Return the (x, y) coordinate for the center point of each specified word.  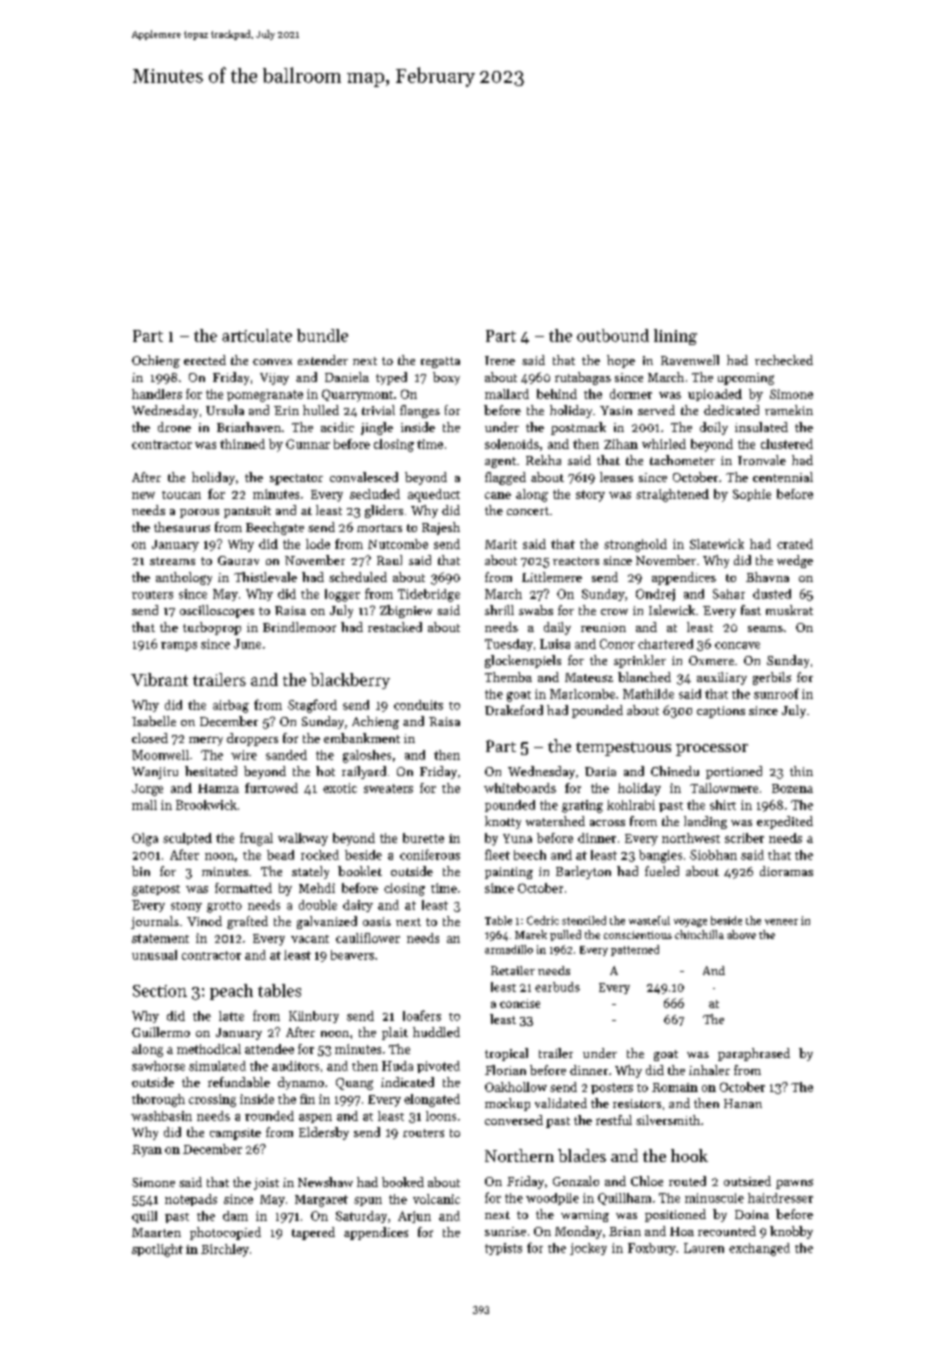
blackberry (350, 681)
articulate (257, 335)
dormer (631, 394)
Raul (389, 560)
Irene (500, 360)
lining (675, 337)
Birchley (225, 1250)
